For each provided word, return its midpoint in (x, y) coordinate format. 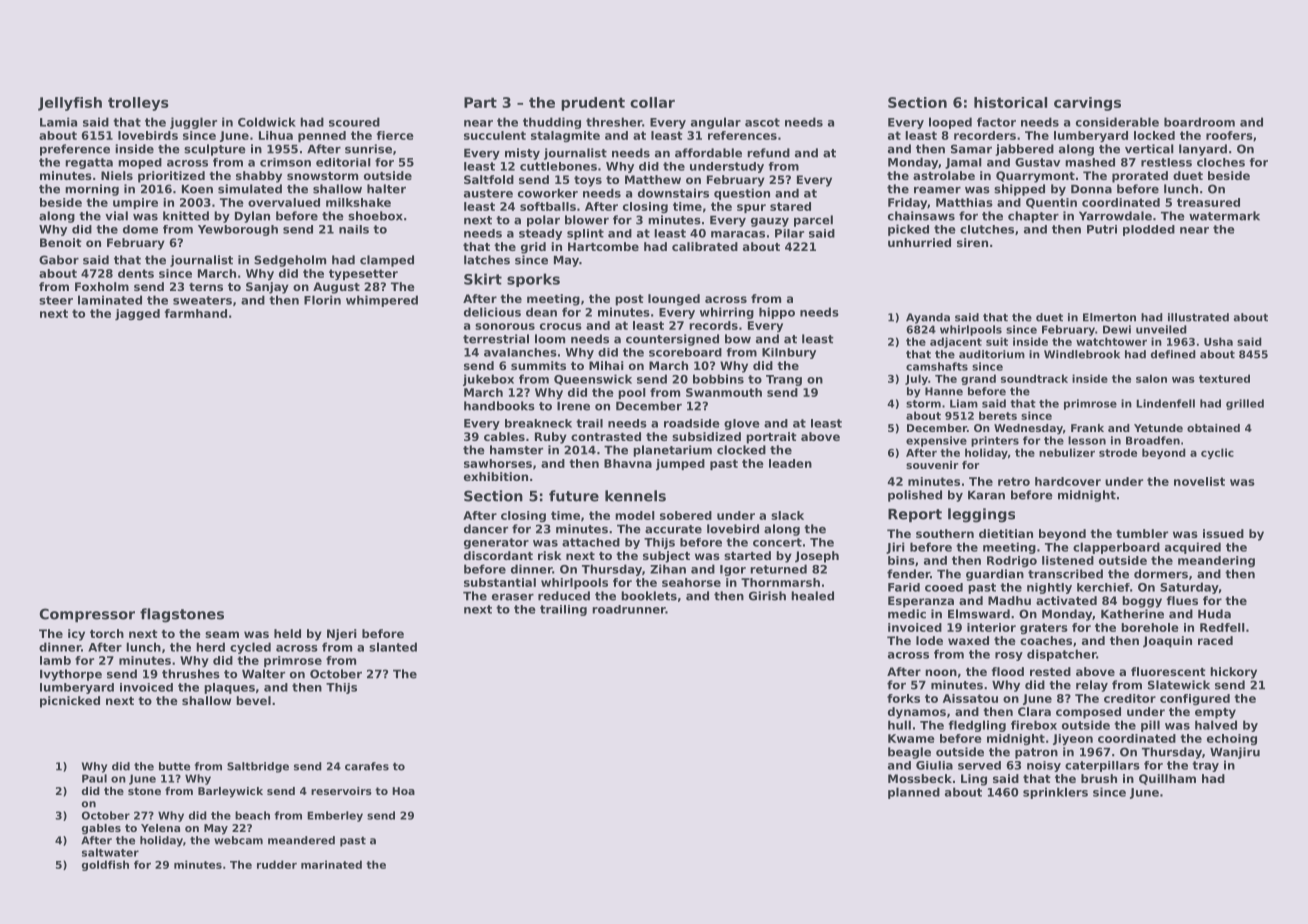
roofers (1229, 135)
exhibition (496, 476)
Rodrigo (1012, 561)
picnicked (70, 702)
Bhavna (628, 463)
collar (652, 102)
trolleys (138, 104)
